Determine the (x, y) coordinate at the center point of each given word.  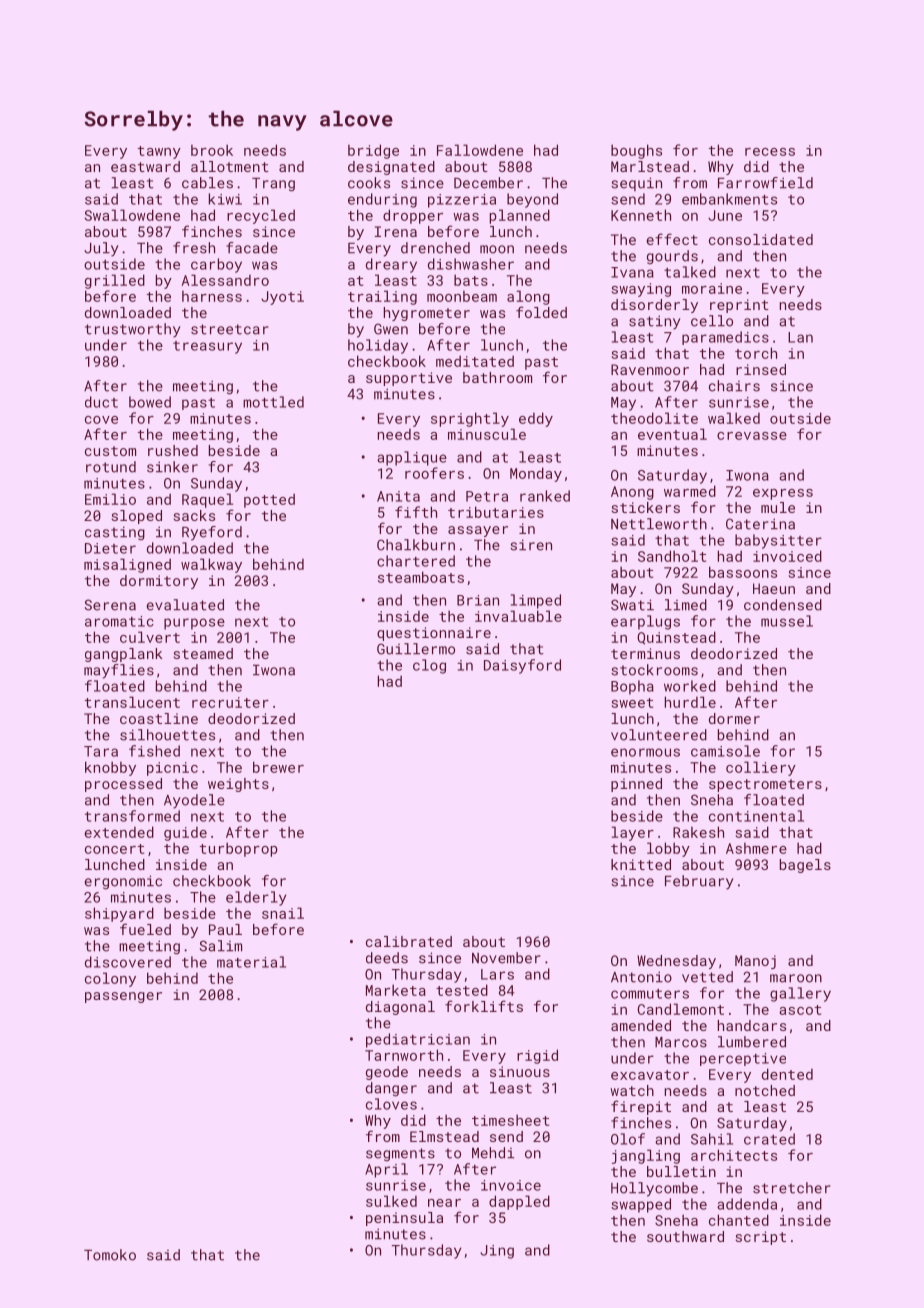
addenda (747, 1204)
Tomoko (110, 1255)
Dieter (110, 548)
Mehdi (493, 1153)
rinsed (761, 369)
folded (541, 312)
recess (770, 152)
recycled (261, 216)
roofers (434, 473)
